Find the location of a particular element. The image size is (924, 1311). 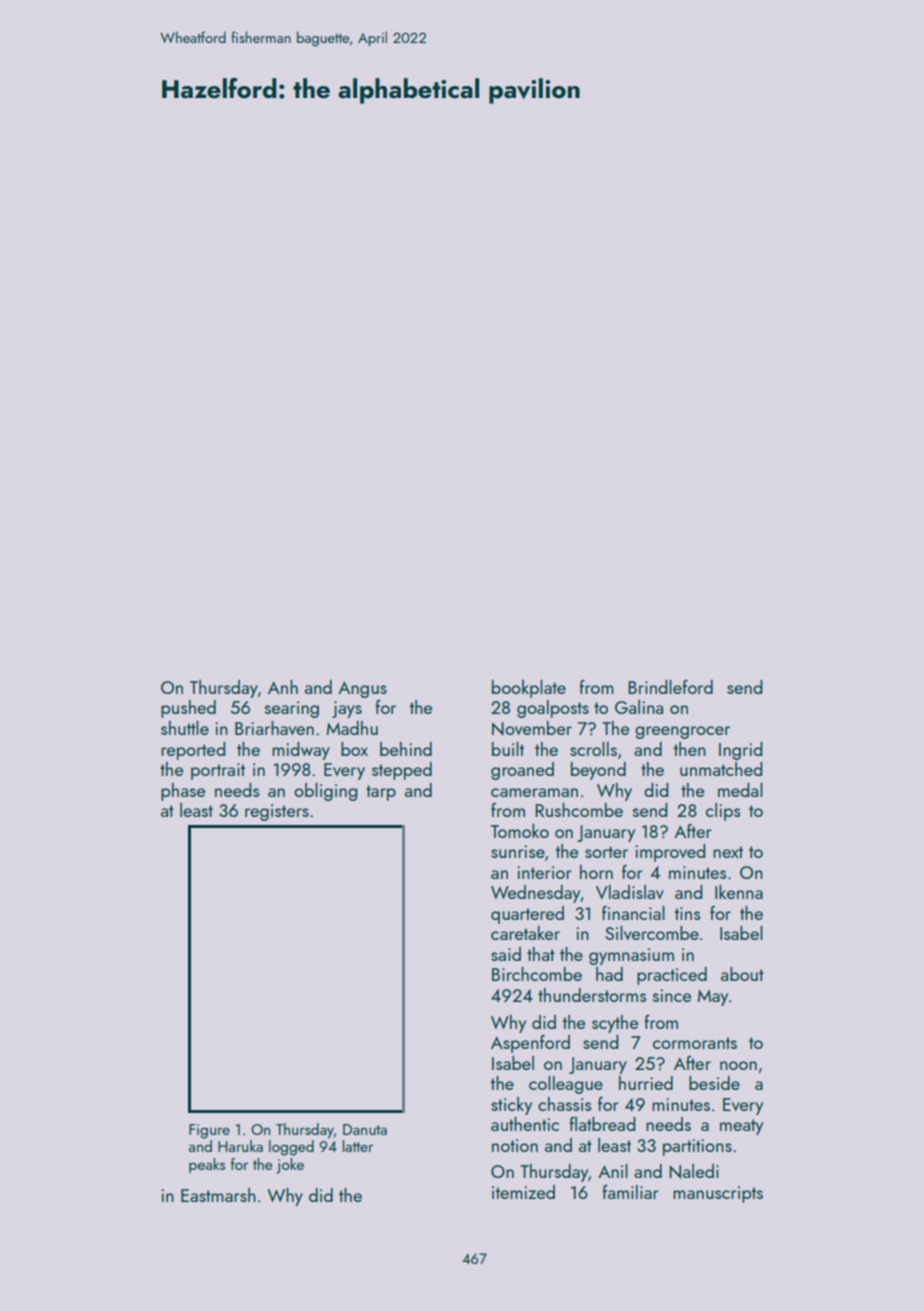

Brindleford is located at coordinates (671, 687).
